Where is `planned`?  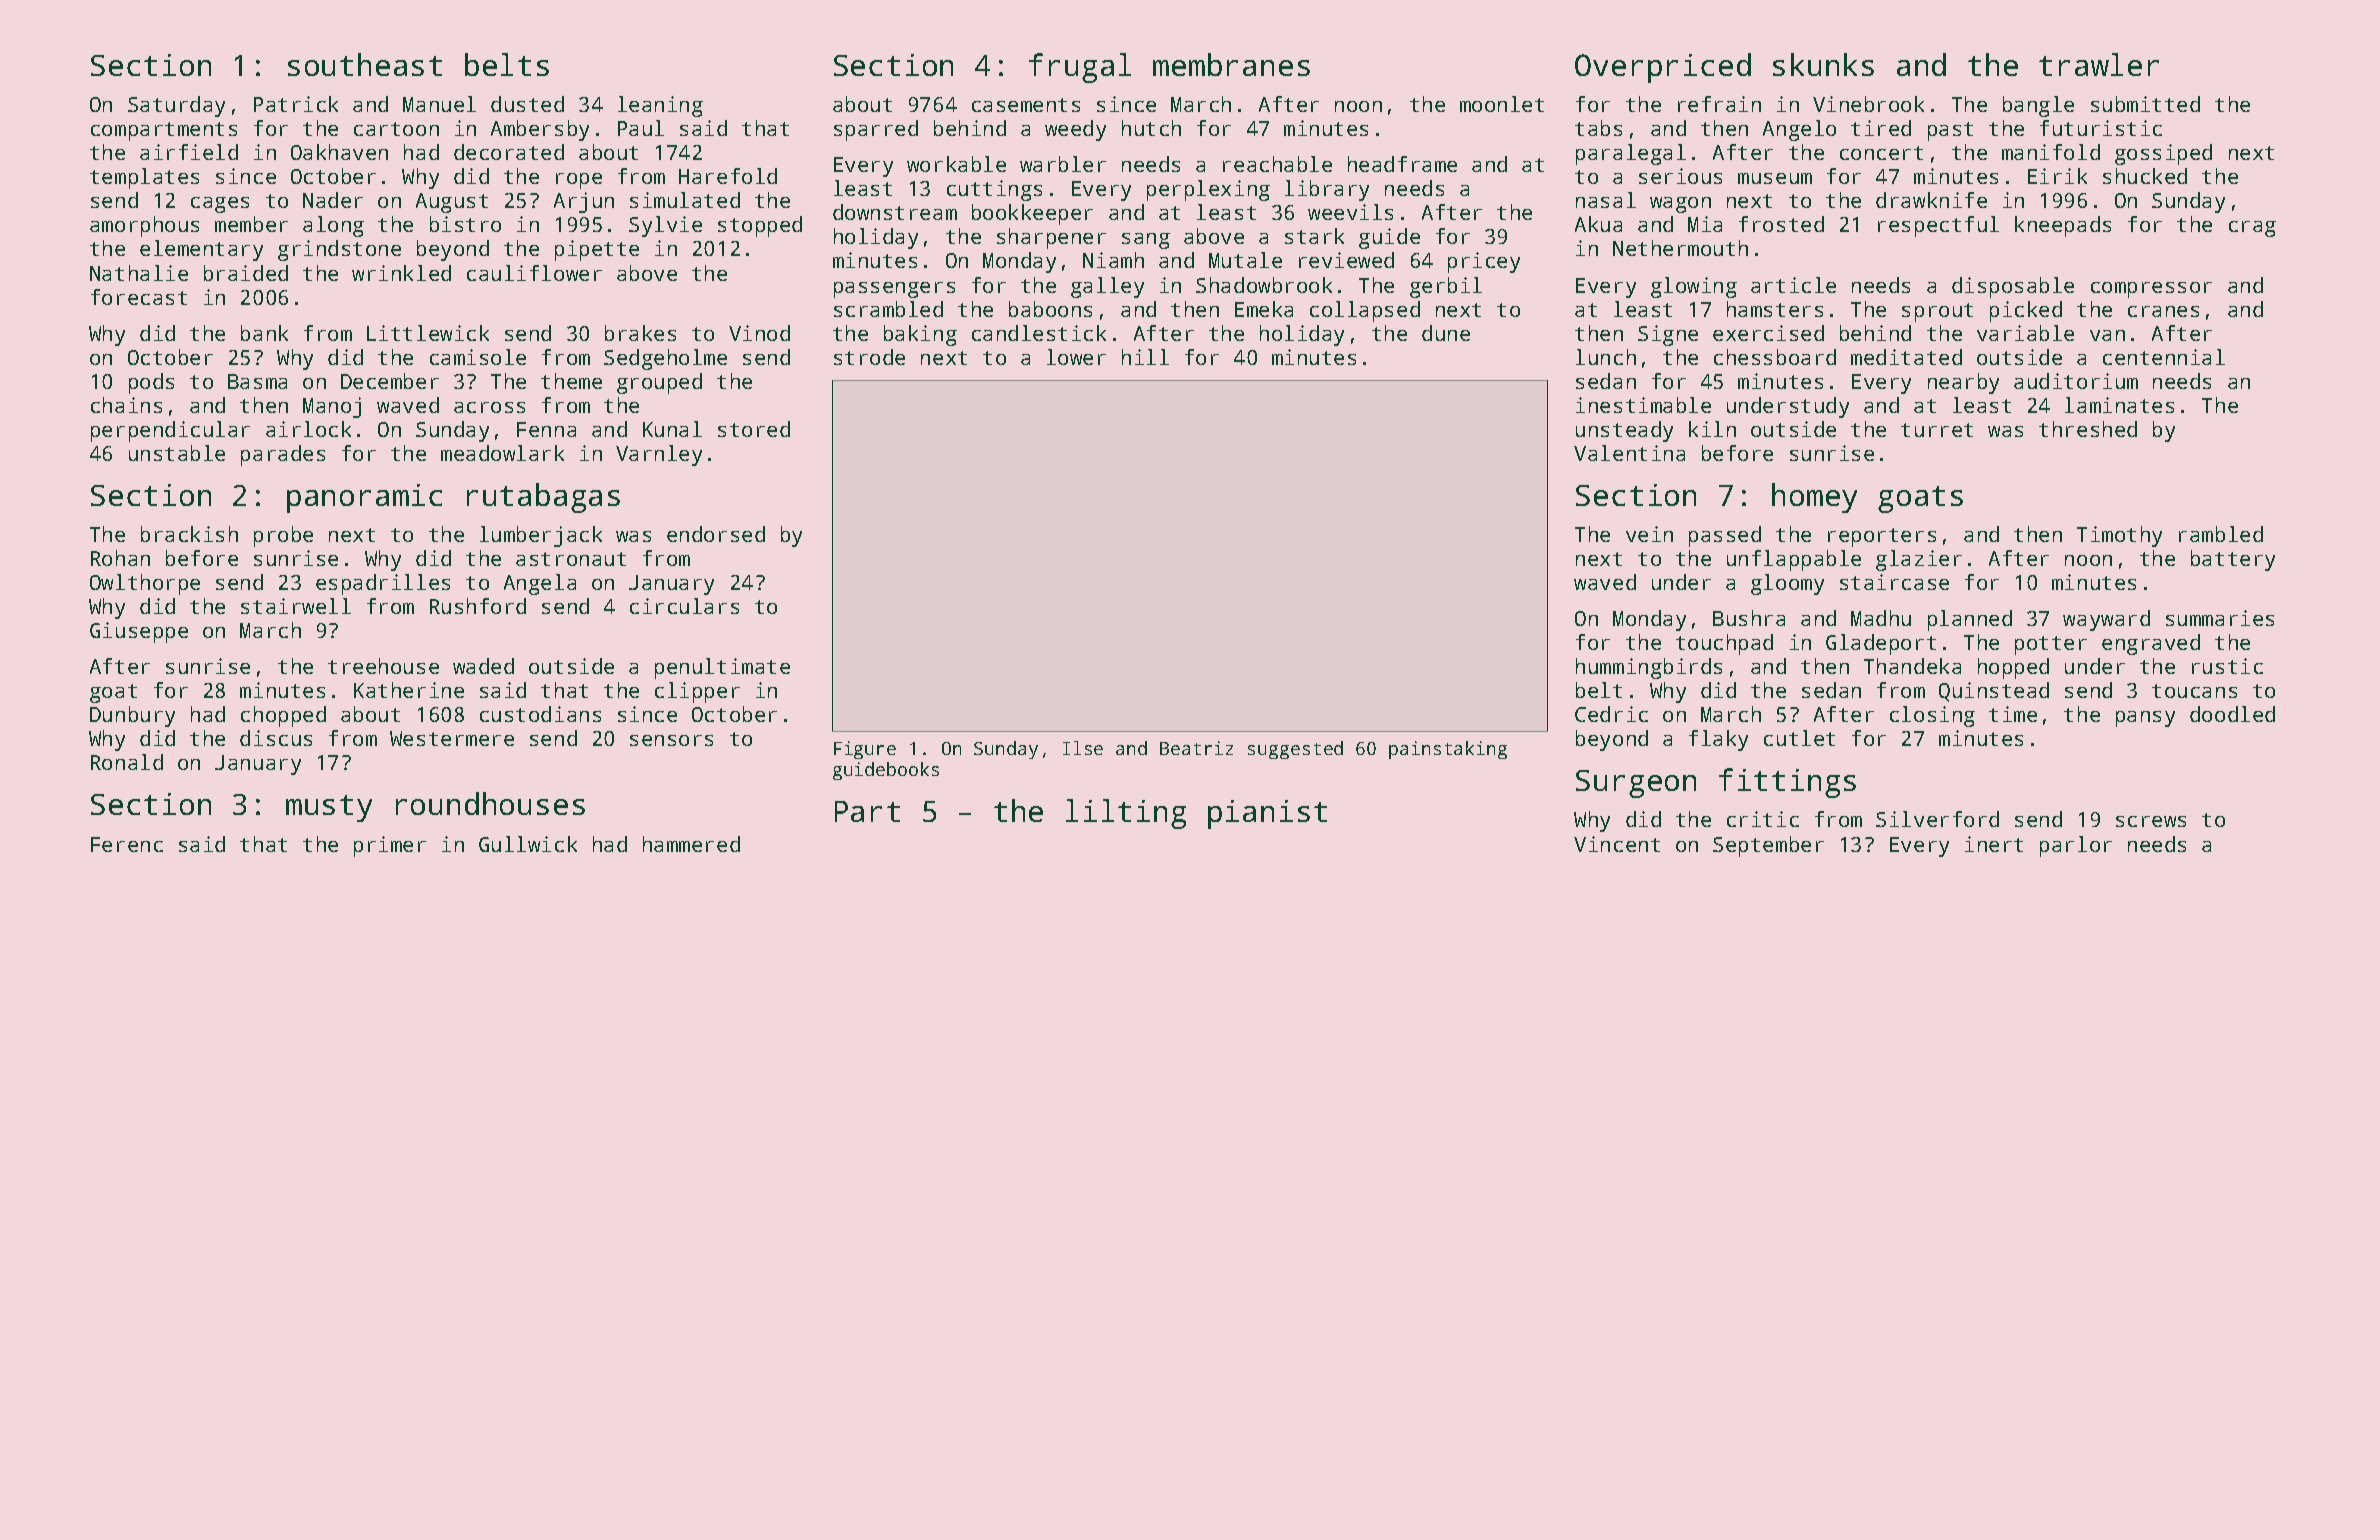 planned is located at coordinates (1970, 620).
